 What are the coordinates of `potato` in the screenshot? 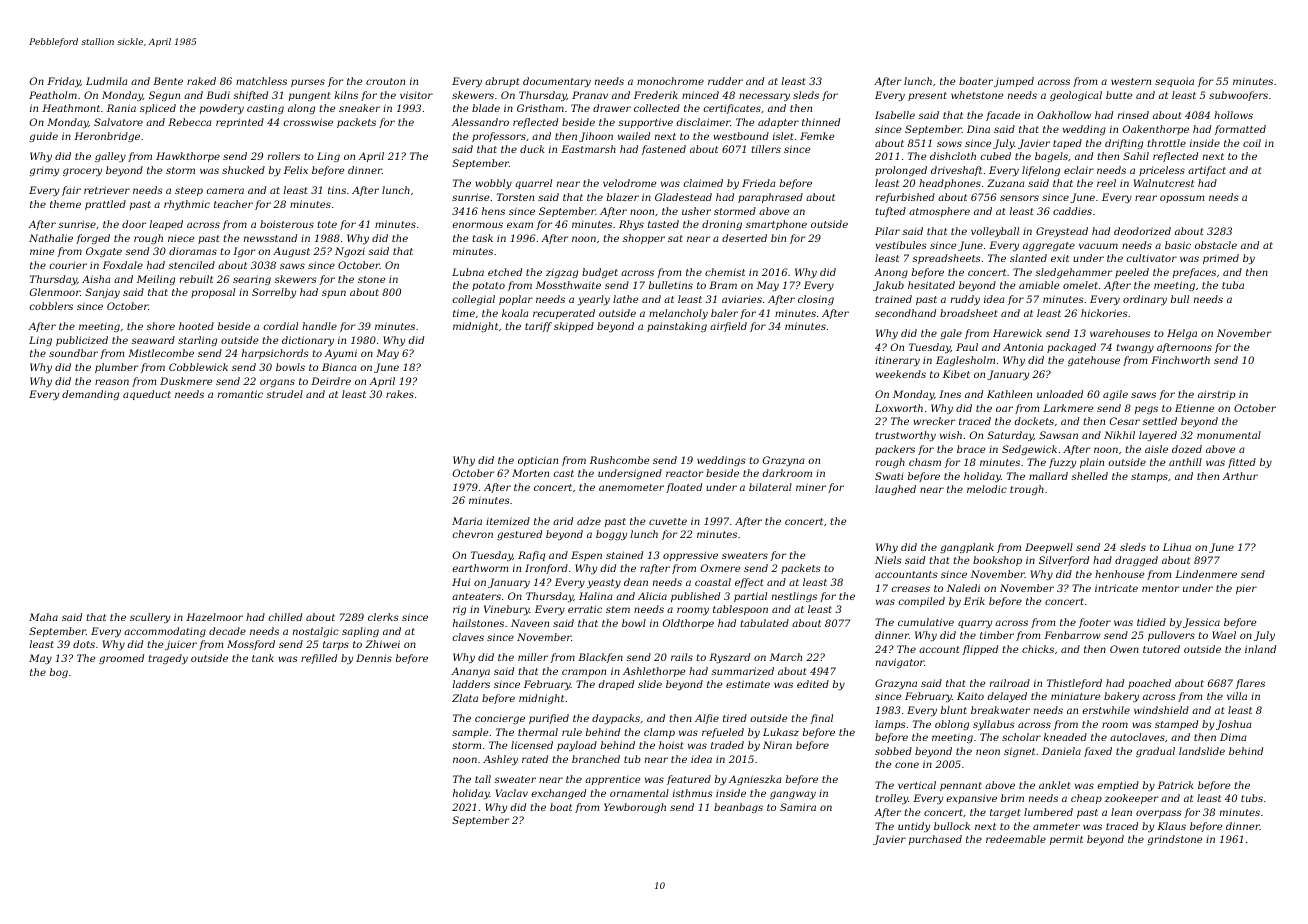 It's located at (488, 286).
